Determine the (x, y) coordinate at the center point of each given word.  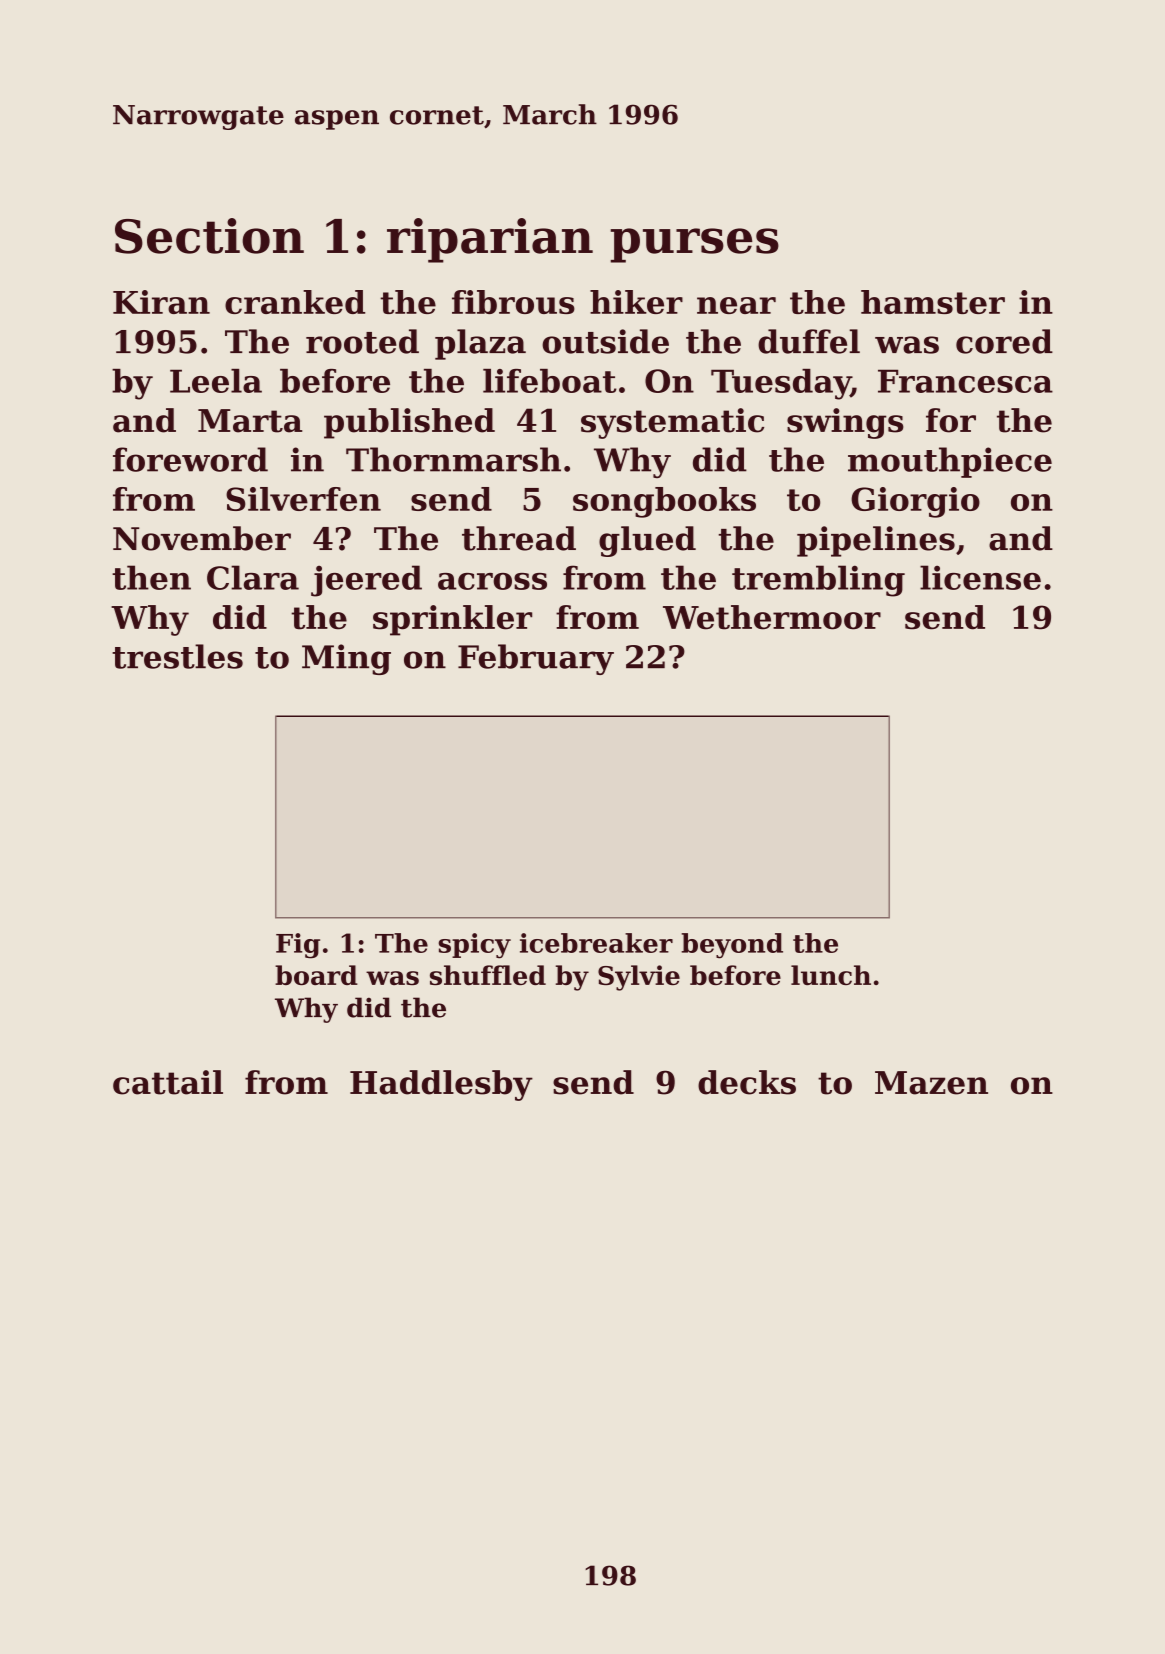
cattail (168, 1082)
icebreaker (596, 943)
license (980, 577)
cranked (295, 302)
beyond (732, 946)
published (409, 423)
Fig (298, 946)
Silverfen (303, 499)
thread (519, 538)
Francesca (965, 381)
